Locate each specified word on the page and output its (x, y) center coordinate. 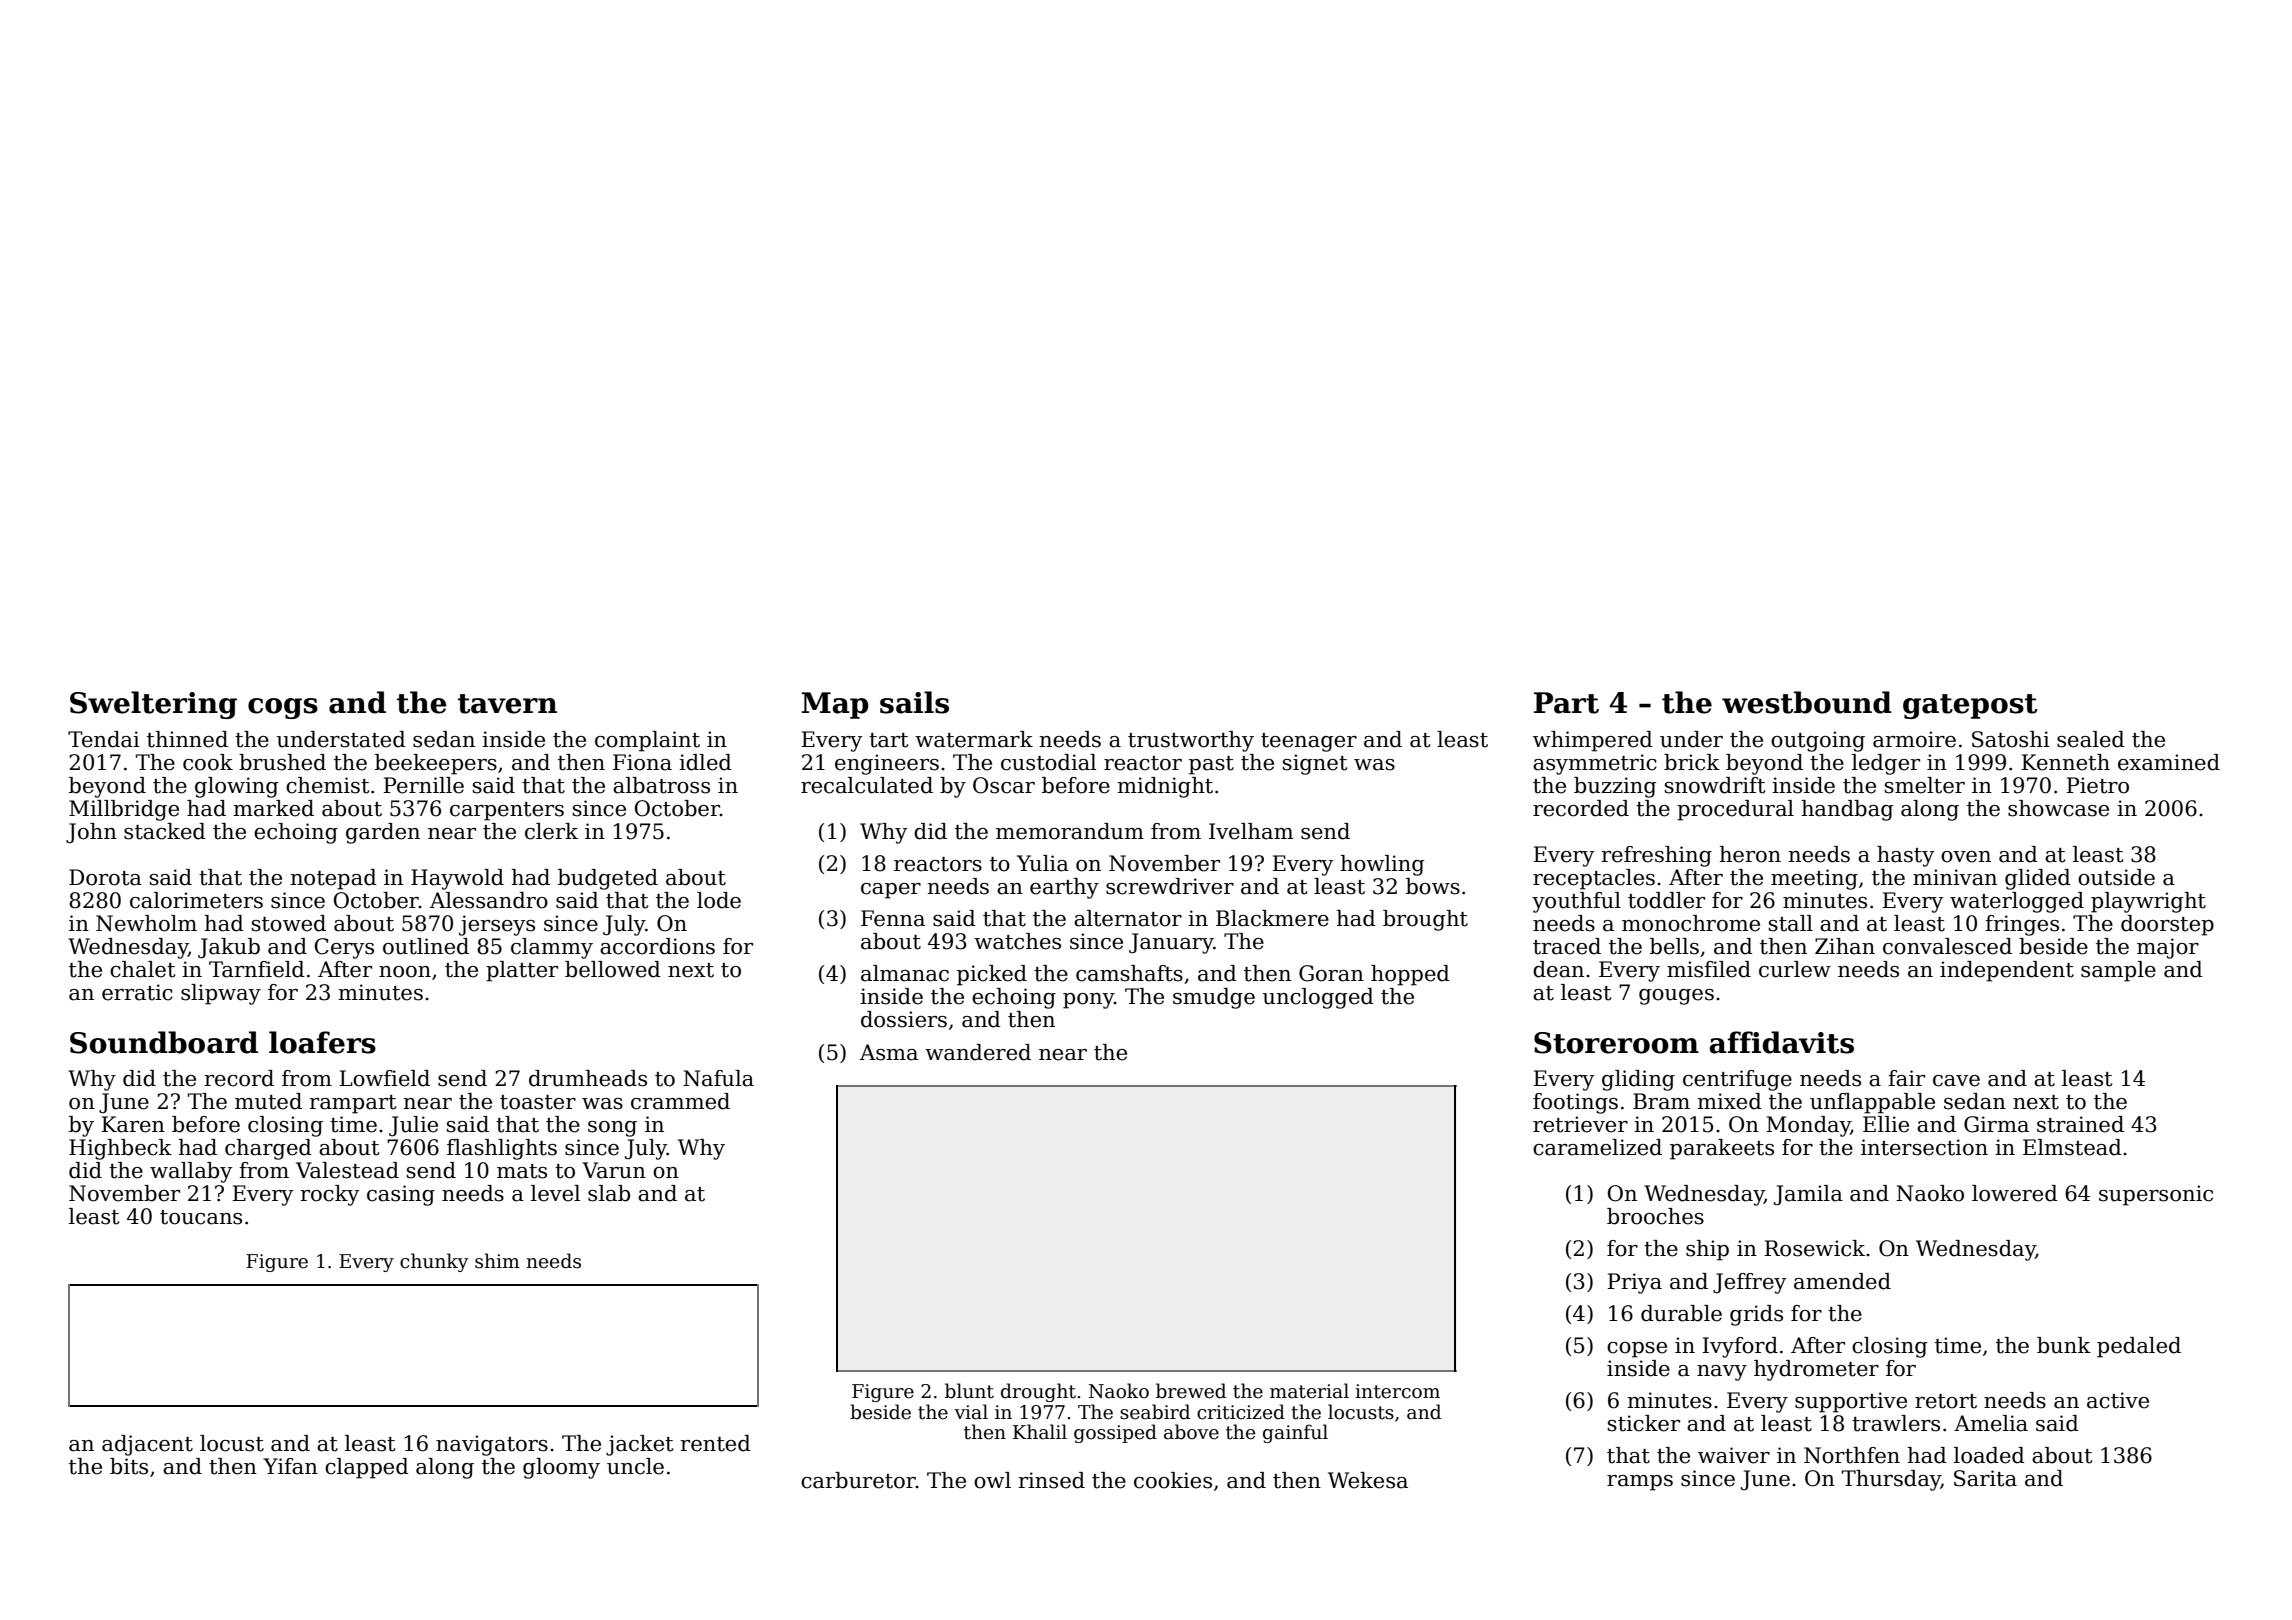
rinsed (1051, 1480)
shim (497, 1261)
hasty (1905, 856)
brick (1692, 762)
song (612, 1129)
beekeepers (436, 764)
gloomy (561, 1468)
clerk (551, 831)
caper (891, 891)
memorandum (1070, 831)
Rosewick (1814, 1248)
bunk (2064, 1345)
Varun (614, 1170)
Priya (1634, 1283)
